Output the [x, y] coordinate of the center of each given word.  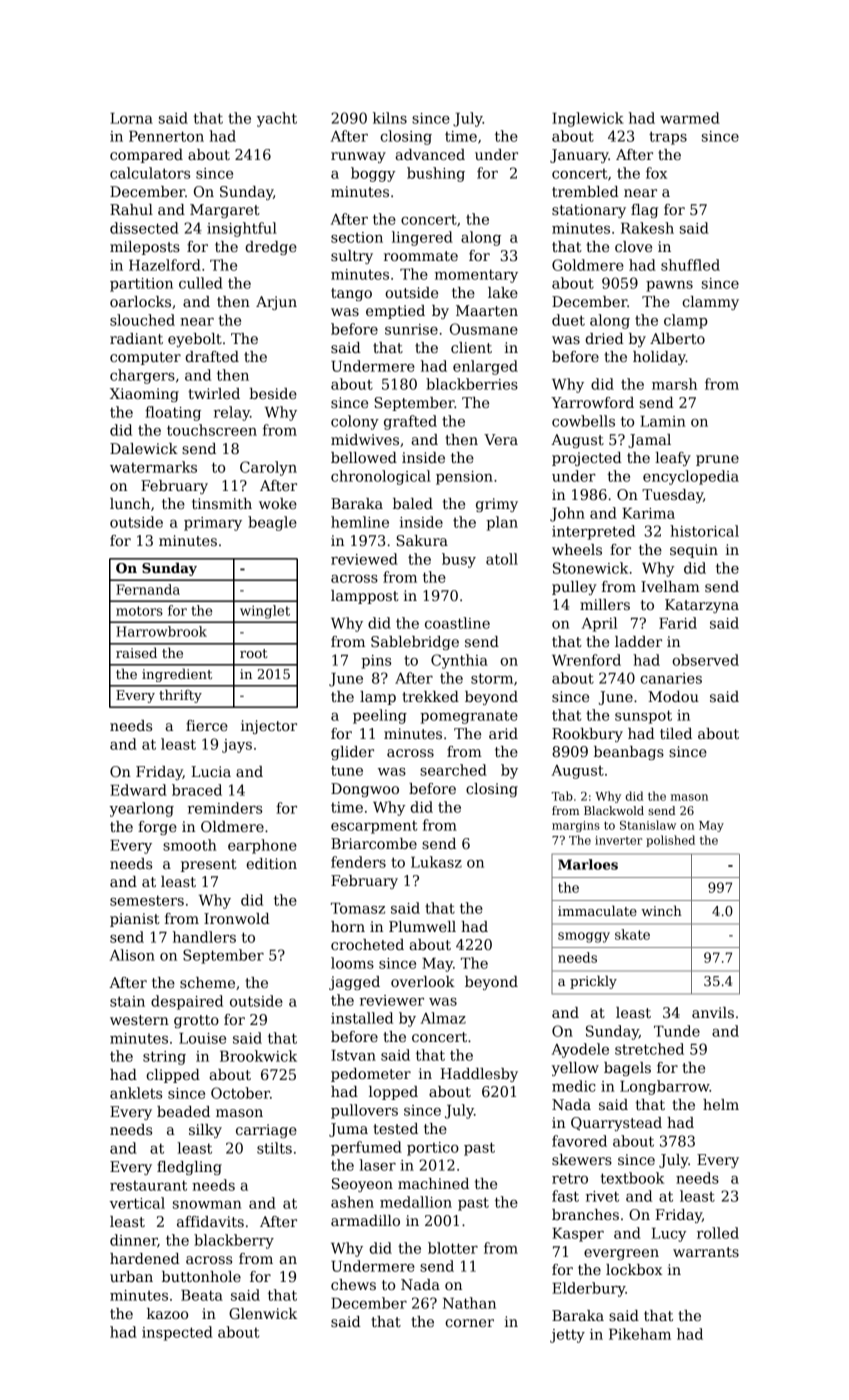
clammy [710, 303]
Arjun [276, 303]
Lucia [211, 771]
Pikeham [640, 1334]
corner [469, 1323]
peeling [380, 716]
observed [705, 660]
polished [670, 841]
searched [453, 770]
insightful [242, 229]
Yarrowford [592, 402]
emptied [395, 312]
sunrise [411, 329]
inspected [177, 1333]
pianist [135, 920]
